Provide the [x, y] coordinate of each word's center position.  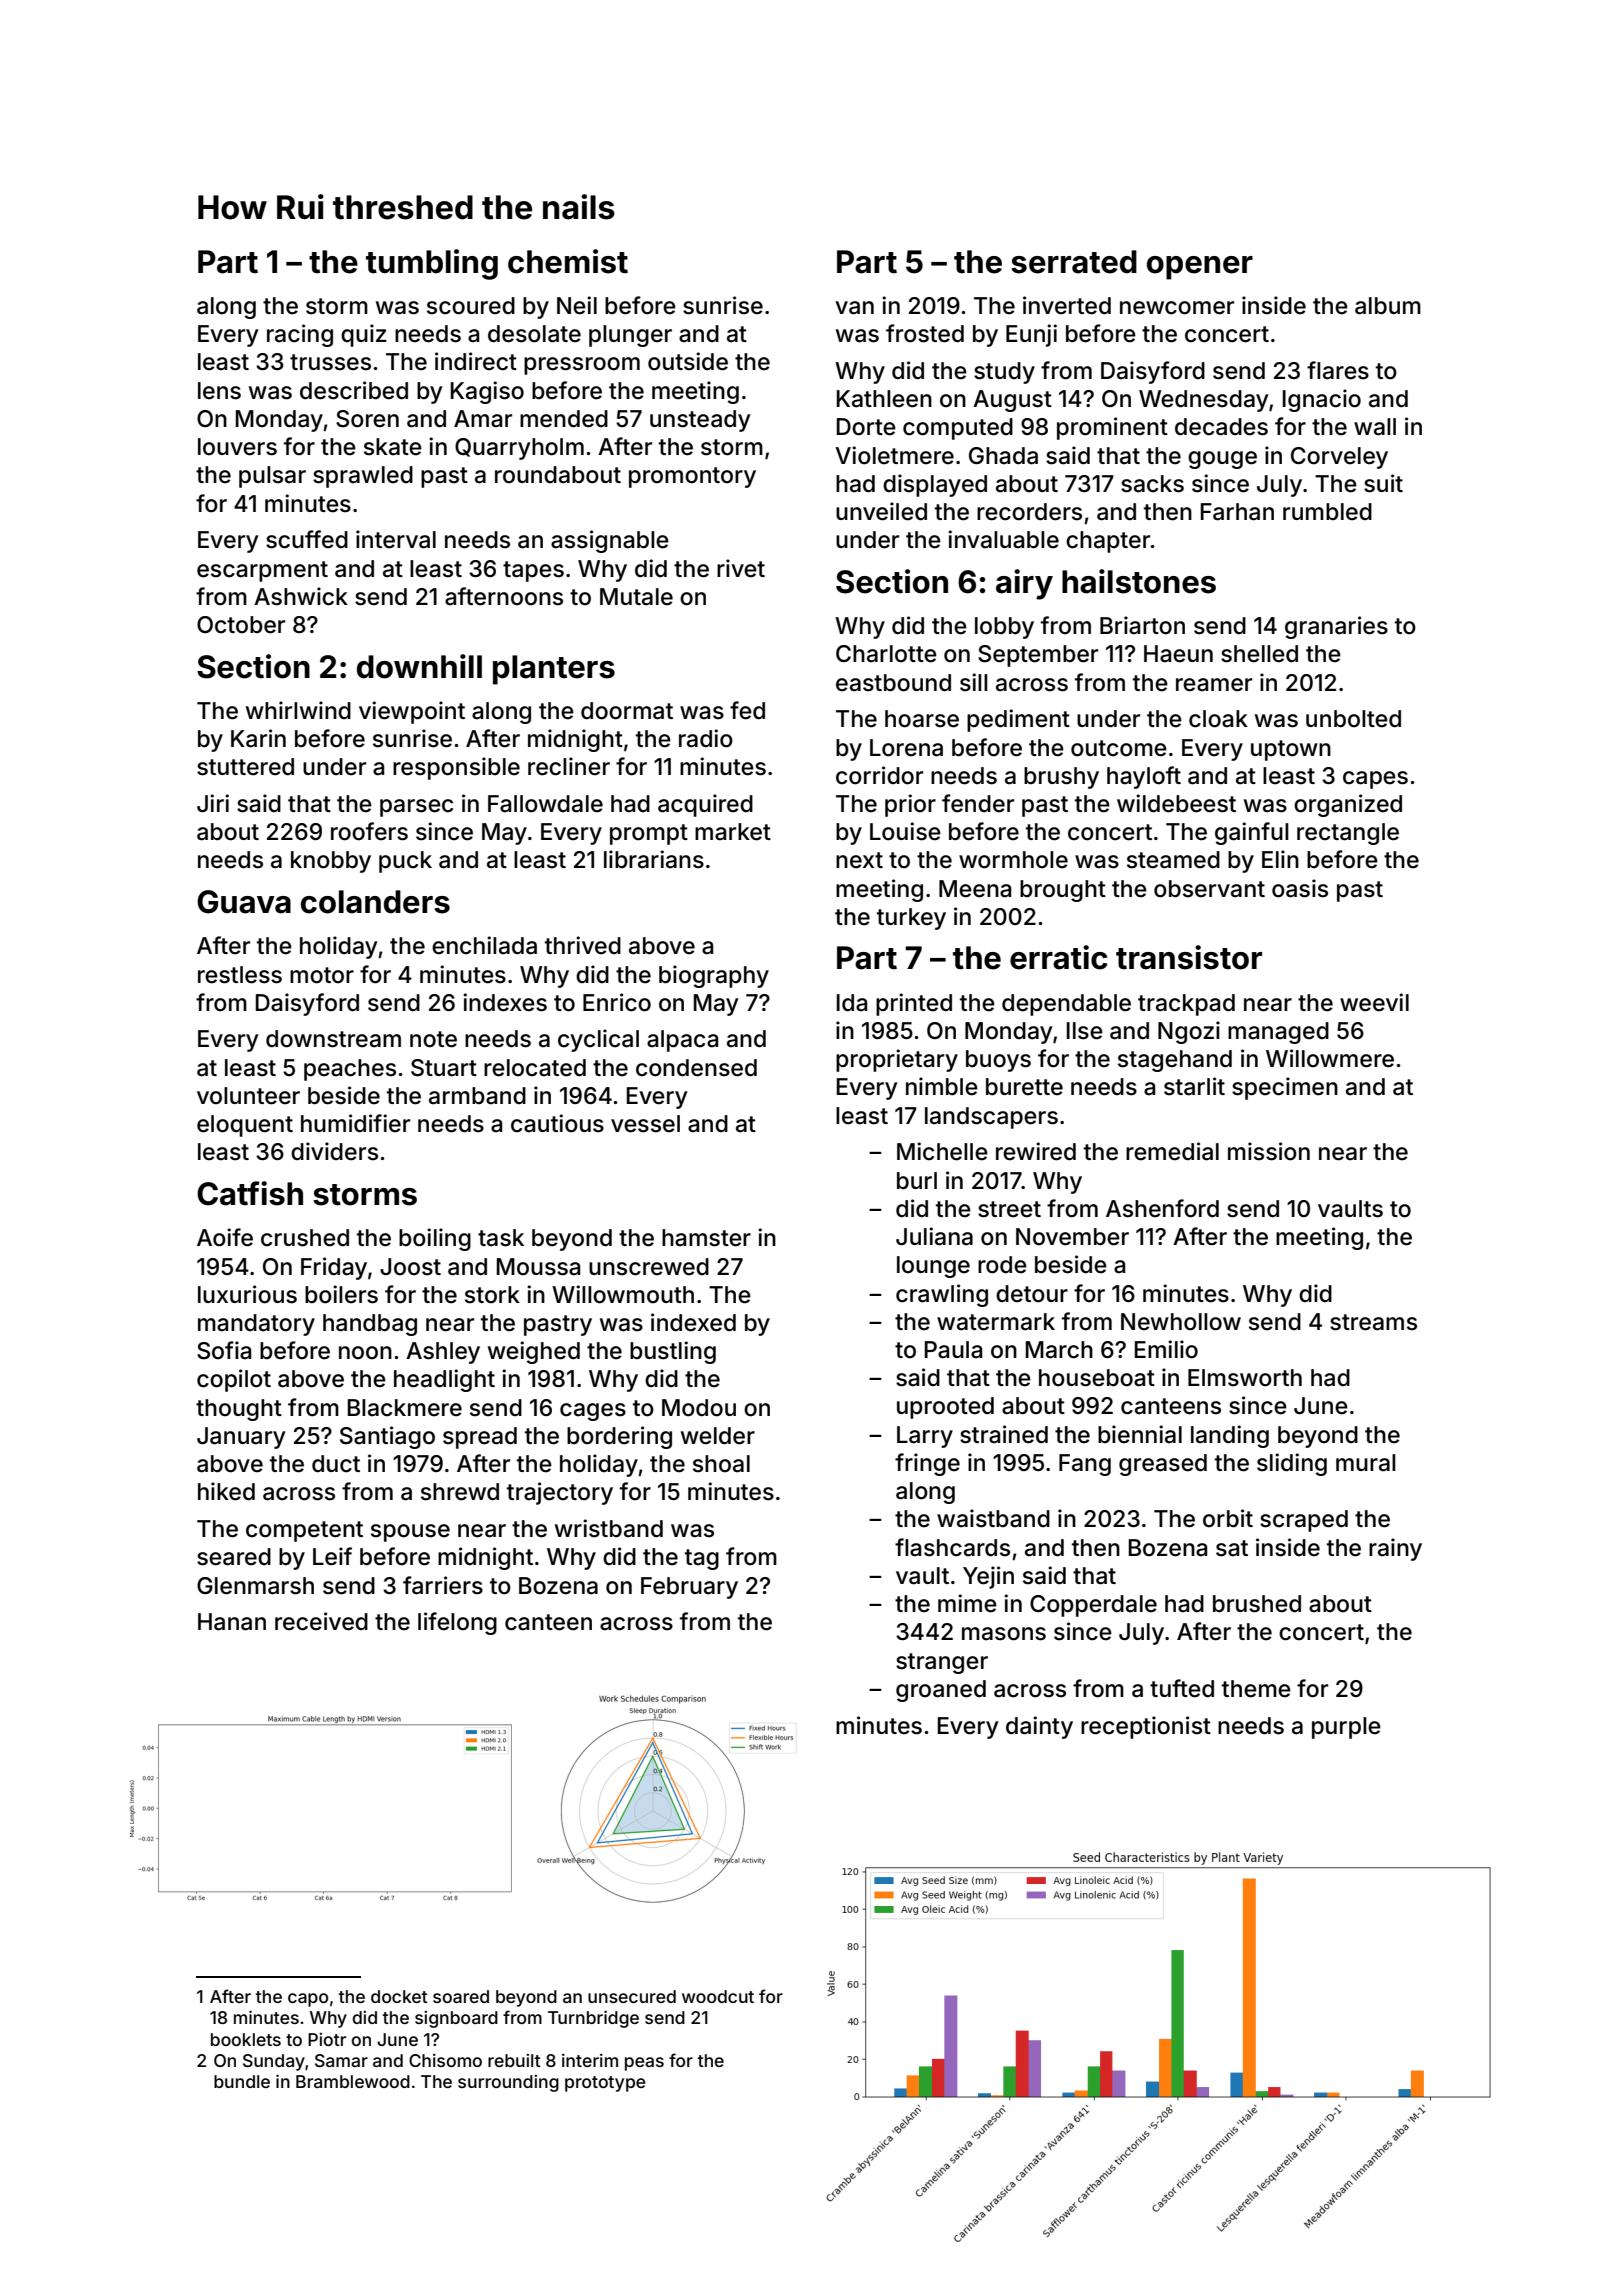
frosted [925, 333]
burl [917, 1181]
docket [399, 1996]
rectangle [1348, 834]
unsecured [632, 1996]
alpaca [682, 1041]
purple [1346, 1728]
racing [300, 335]
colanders [375, 902]
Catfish [250, 1193]
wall [1375, 427]
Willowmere [1330, 1058]
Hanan [232, 1622]
